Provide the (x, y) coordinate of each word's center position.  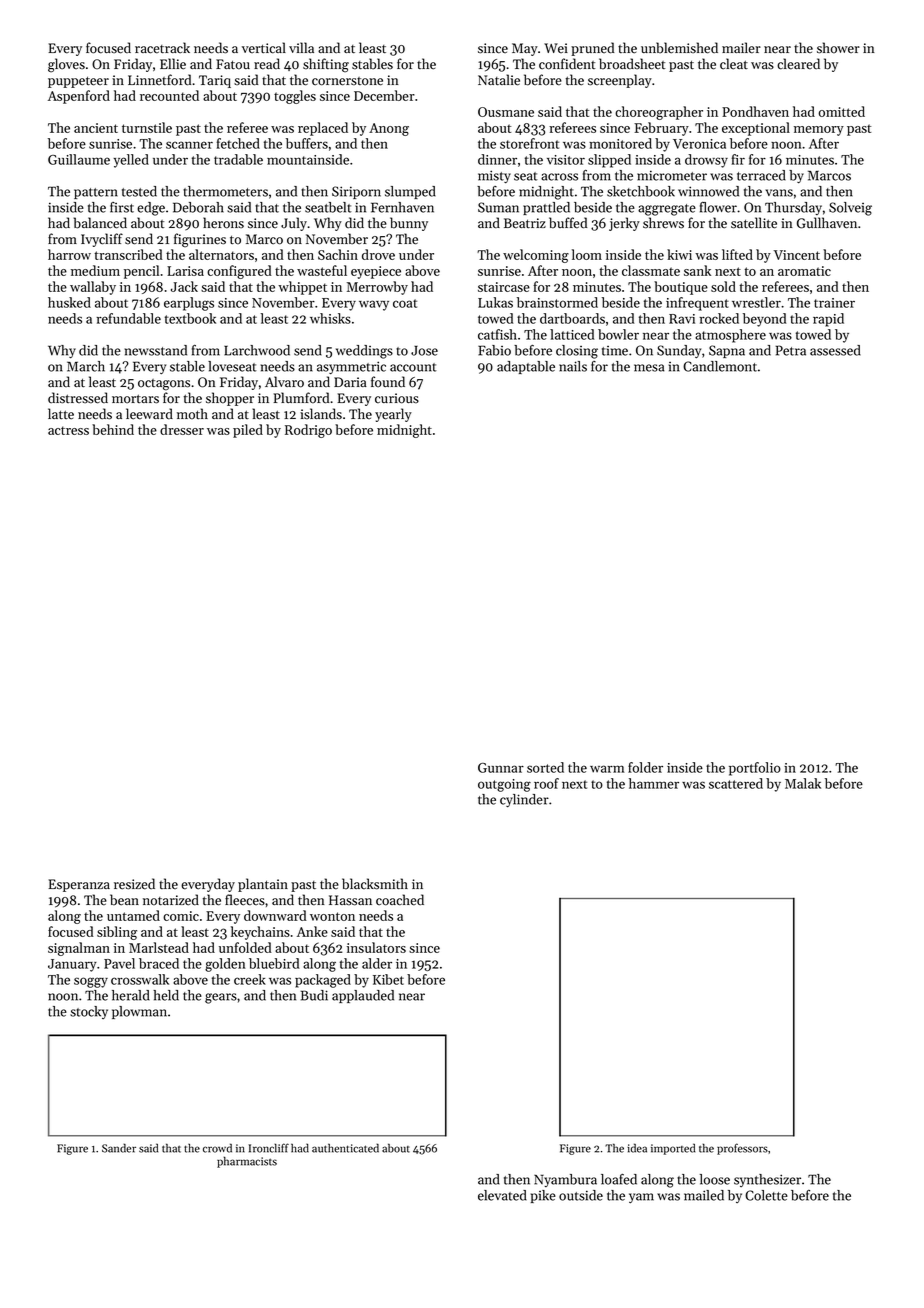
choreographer (659, 113)
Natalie (499, 80)
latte (61, 414)
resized (134, 884)
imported (673, 1149)
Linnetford (159, 80)
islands (321, 414)
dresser (182, 429)
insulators (376, 947)
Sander (119, 1148)
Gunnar (501, 768)
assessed (835, 350)
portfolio (755, 769)
